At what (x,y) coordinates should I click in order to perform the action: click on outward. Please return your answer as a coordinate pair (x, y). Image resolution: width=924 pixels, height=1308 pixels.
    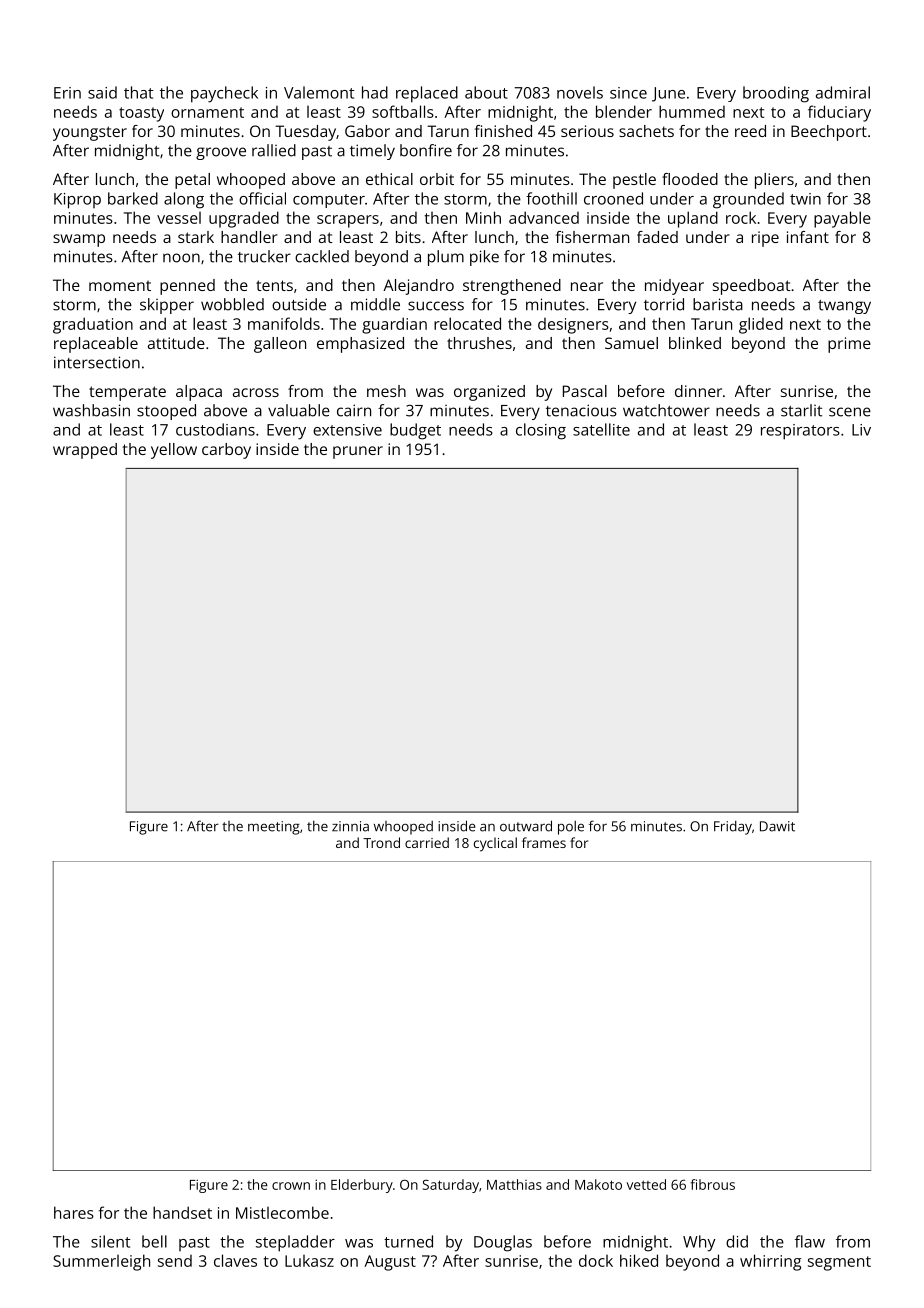
    Looking at the image, I should click on (526, 826).
